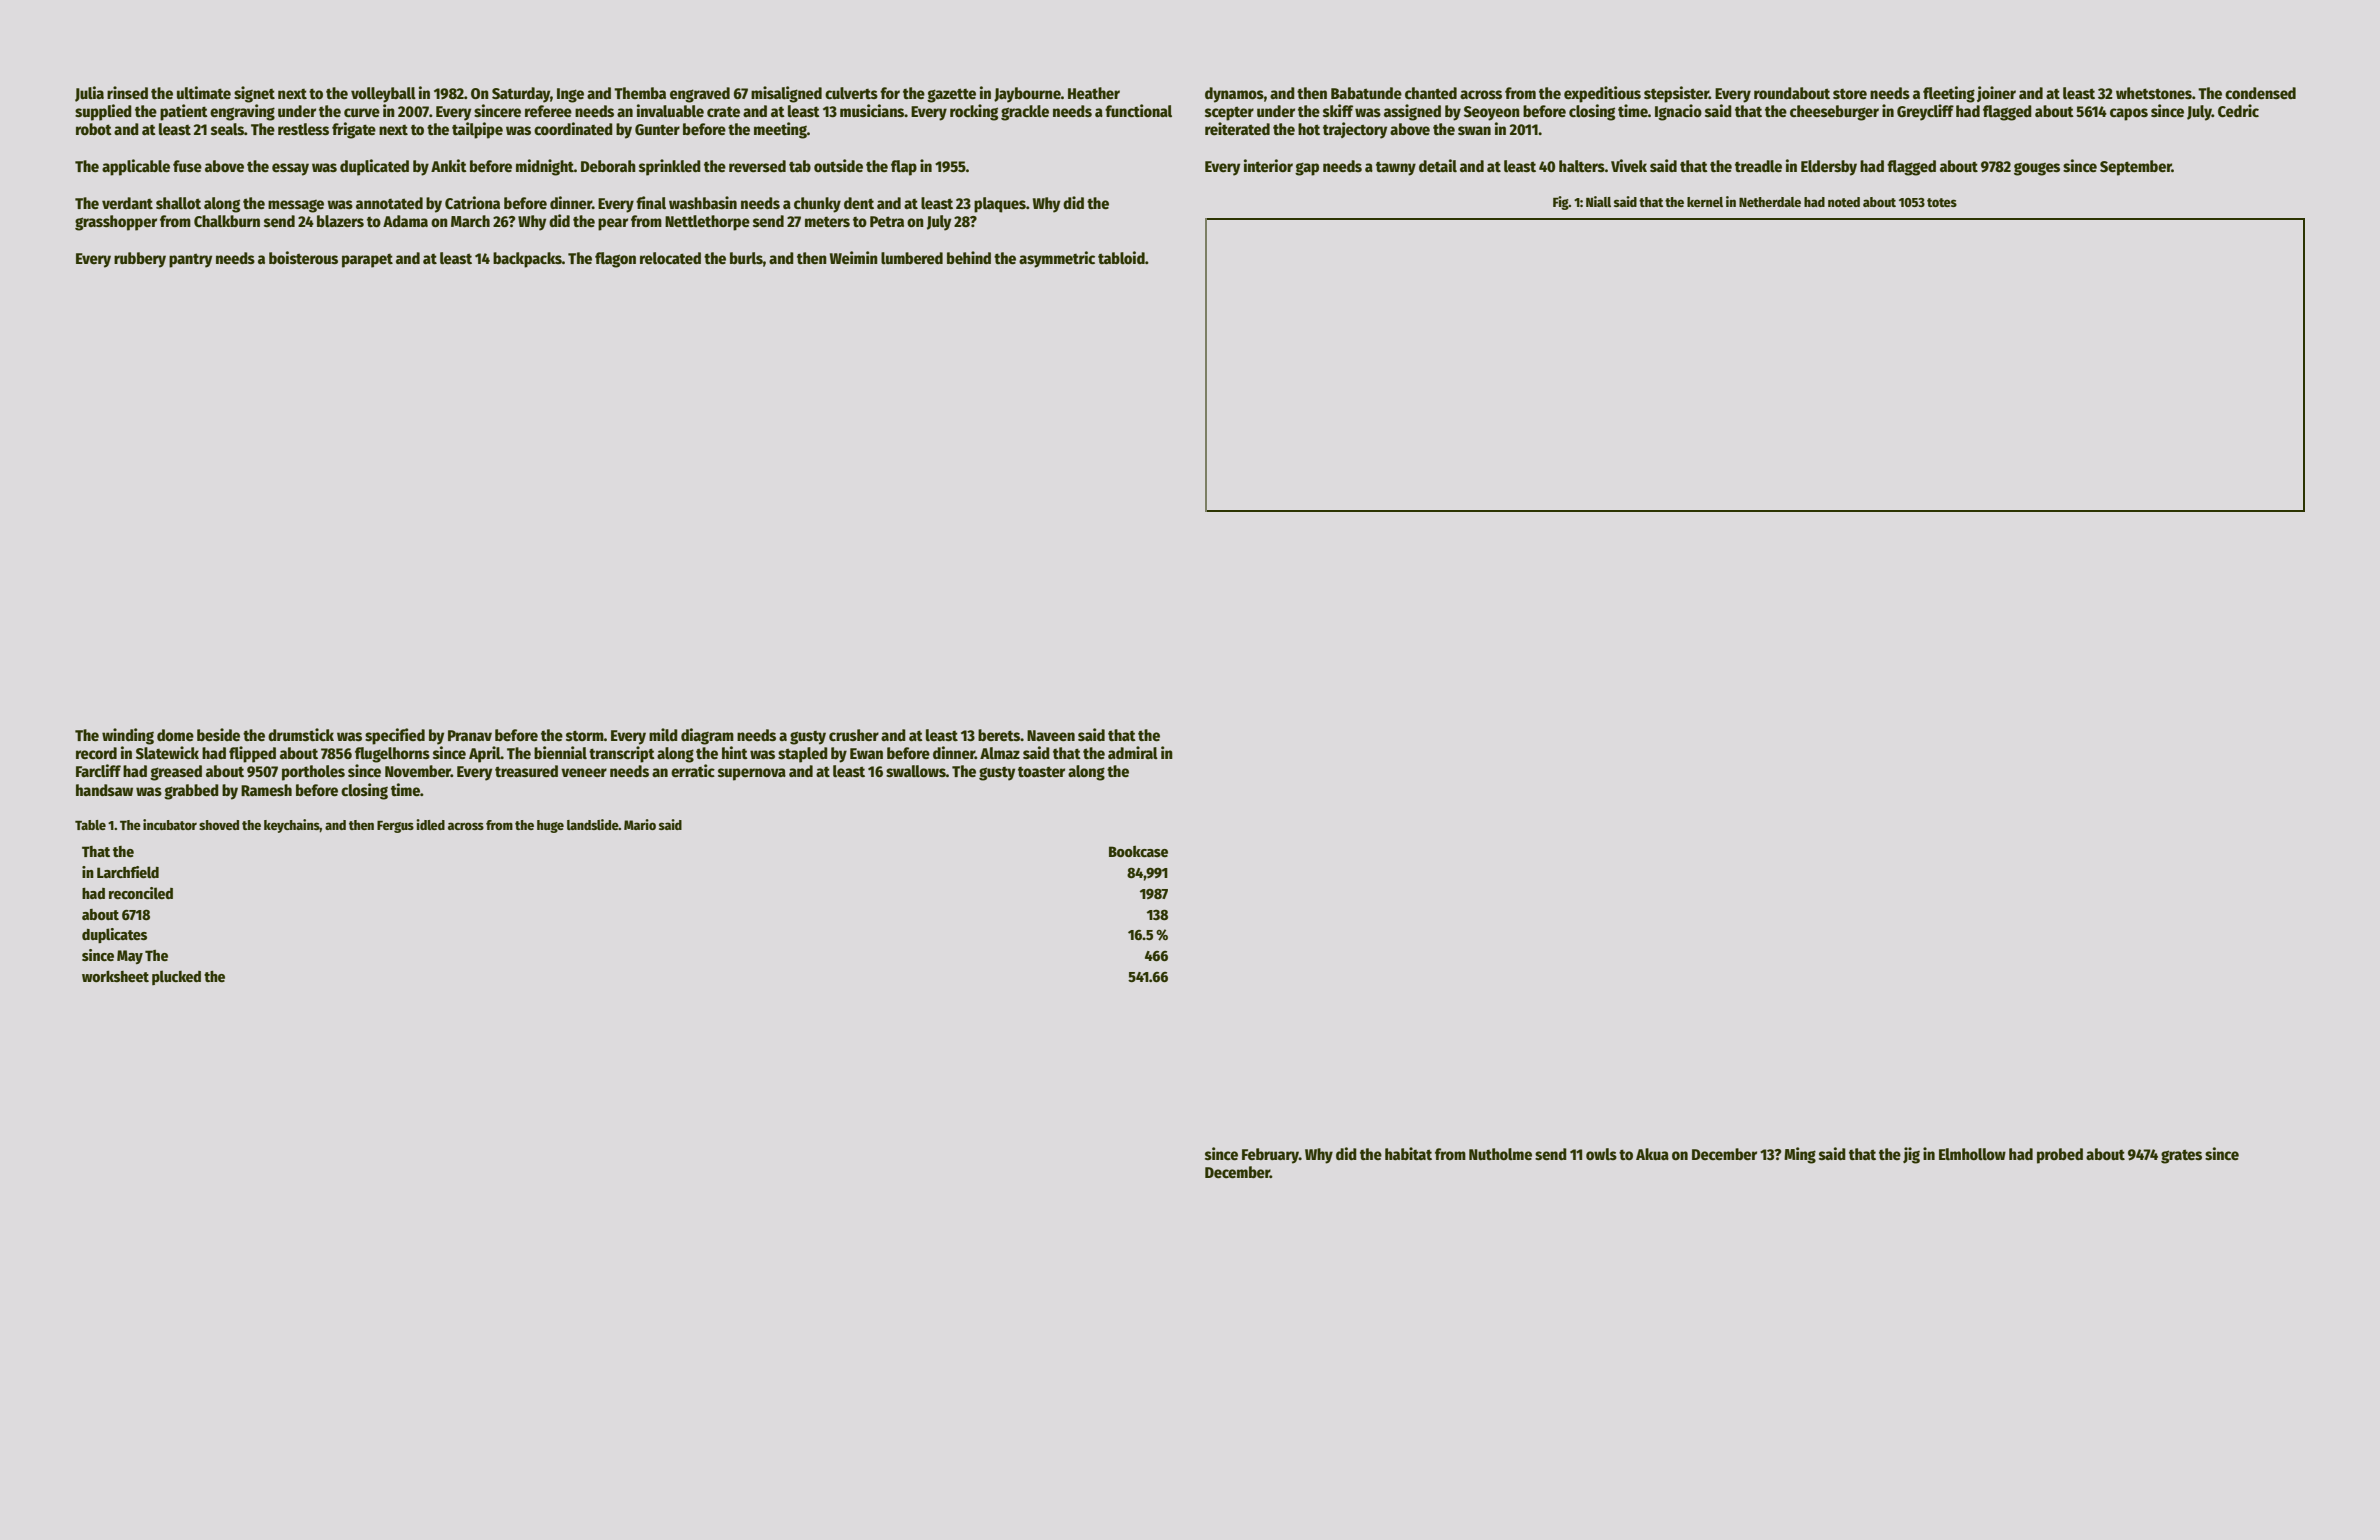 This screenshot has height=1540, width=2380. I want to click on toaster, so click(1041, 772).
